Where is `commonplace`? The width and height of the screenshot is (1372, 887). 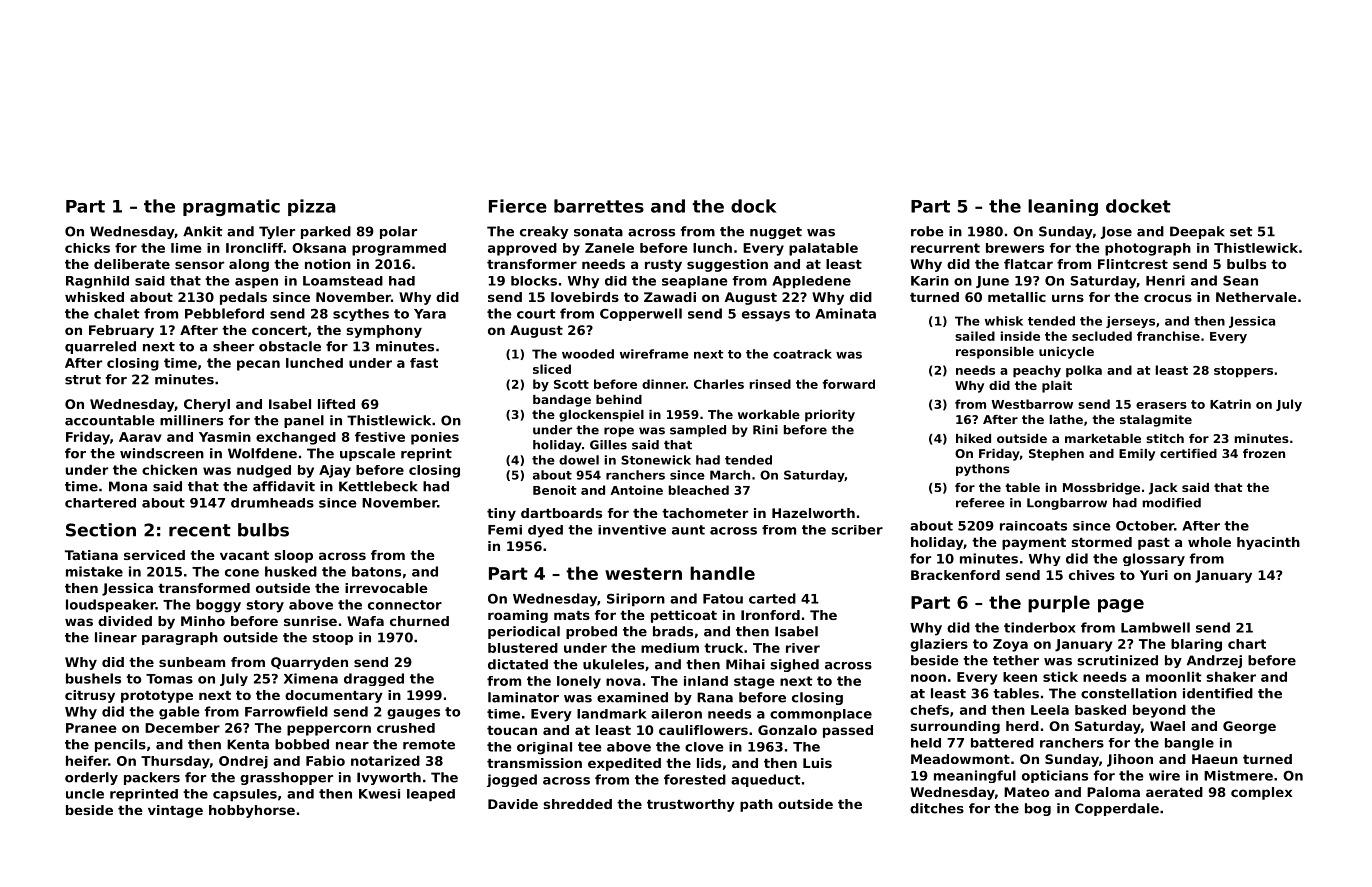
commonplace is located at coordinates (821, 715).
